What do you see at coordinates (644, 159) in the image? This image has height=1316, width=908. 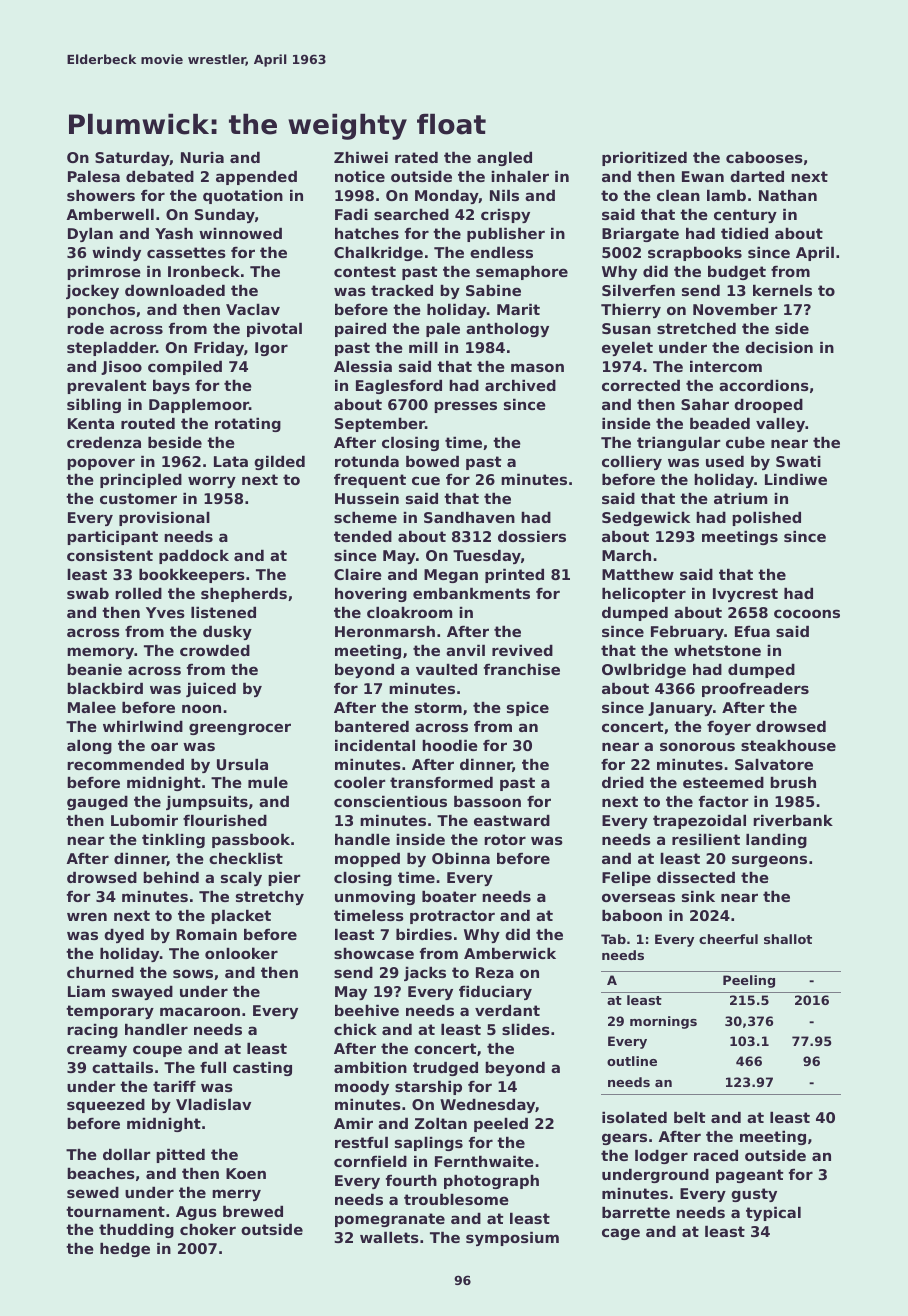 I see `prioritized` at bounding box center [644, 159].
